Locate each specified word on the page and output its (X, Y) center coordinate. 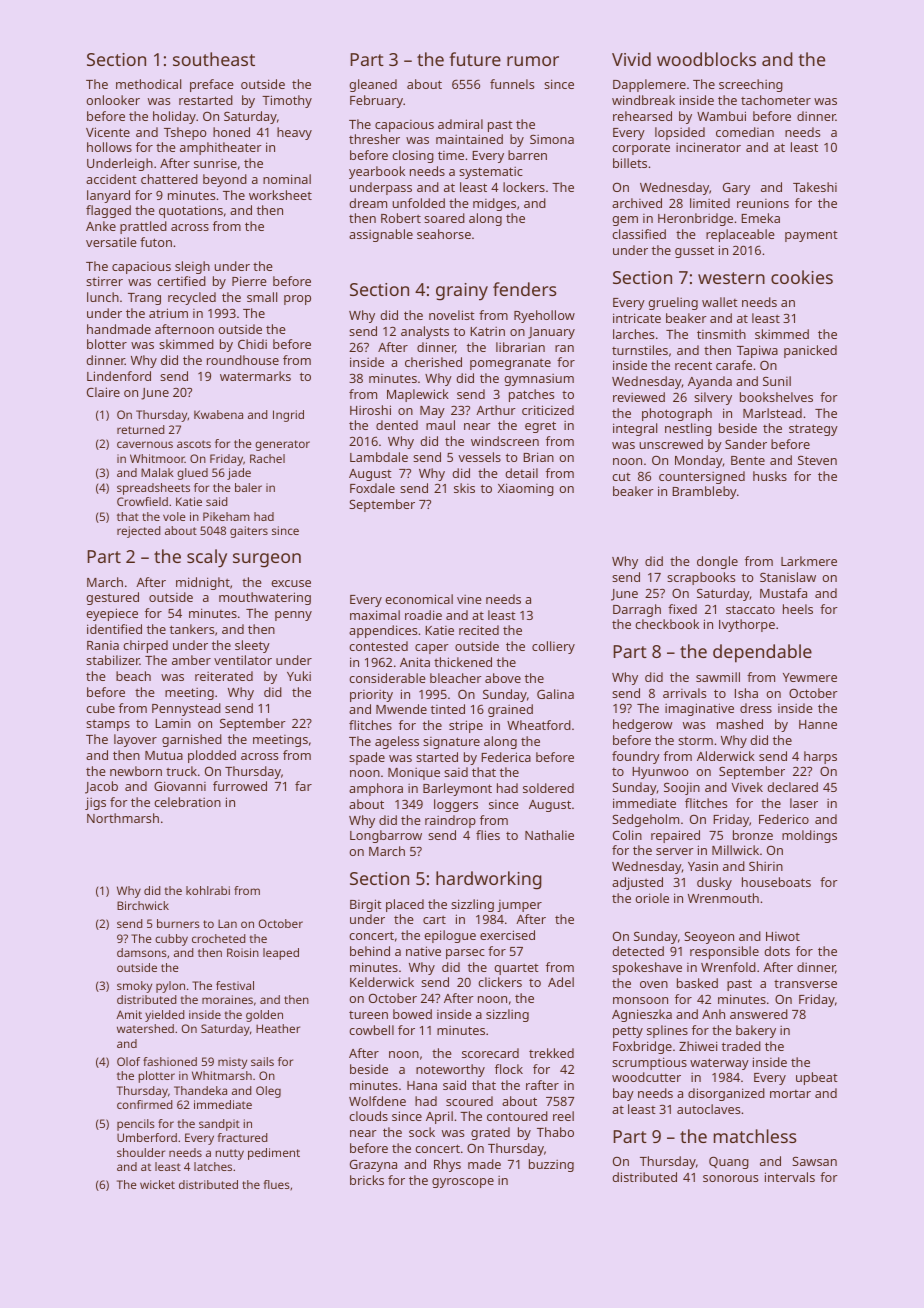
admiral (460, 124)
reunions (763, 203)
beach (133, 676)
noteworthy (450, 1070)
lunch (103, 297)
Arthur (496, 410)
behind (370, 951)
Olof (128, 1061)
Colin (627, 835)
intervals (790, 1177)
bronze (753, 835)
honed (231, 132)
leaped (281, 954)
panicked (810, 351)
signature (451, 743)
